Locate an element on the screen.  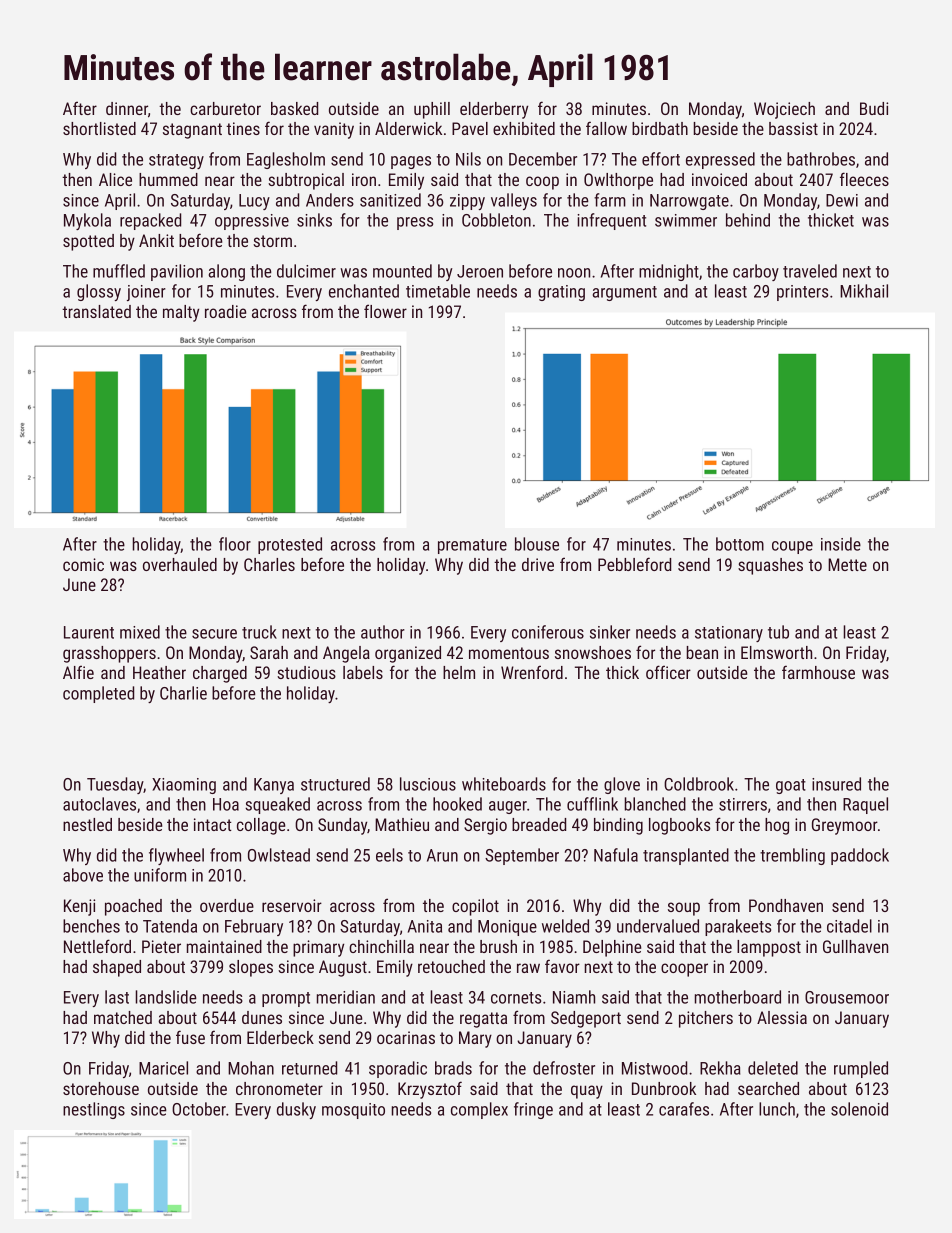
Eaglesholm is located at coordinates (286, 160).
